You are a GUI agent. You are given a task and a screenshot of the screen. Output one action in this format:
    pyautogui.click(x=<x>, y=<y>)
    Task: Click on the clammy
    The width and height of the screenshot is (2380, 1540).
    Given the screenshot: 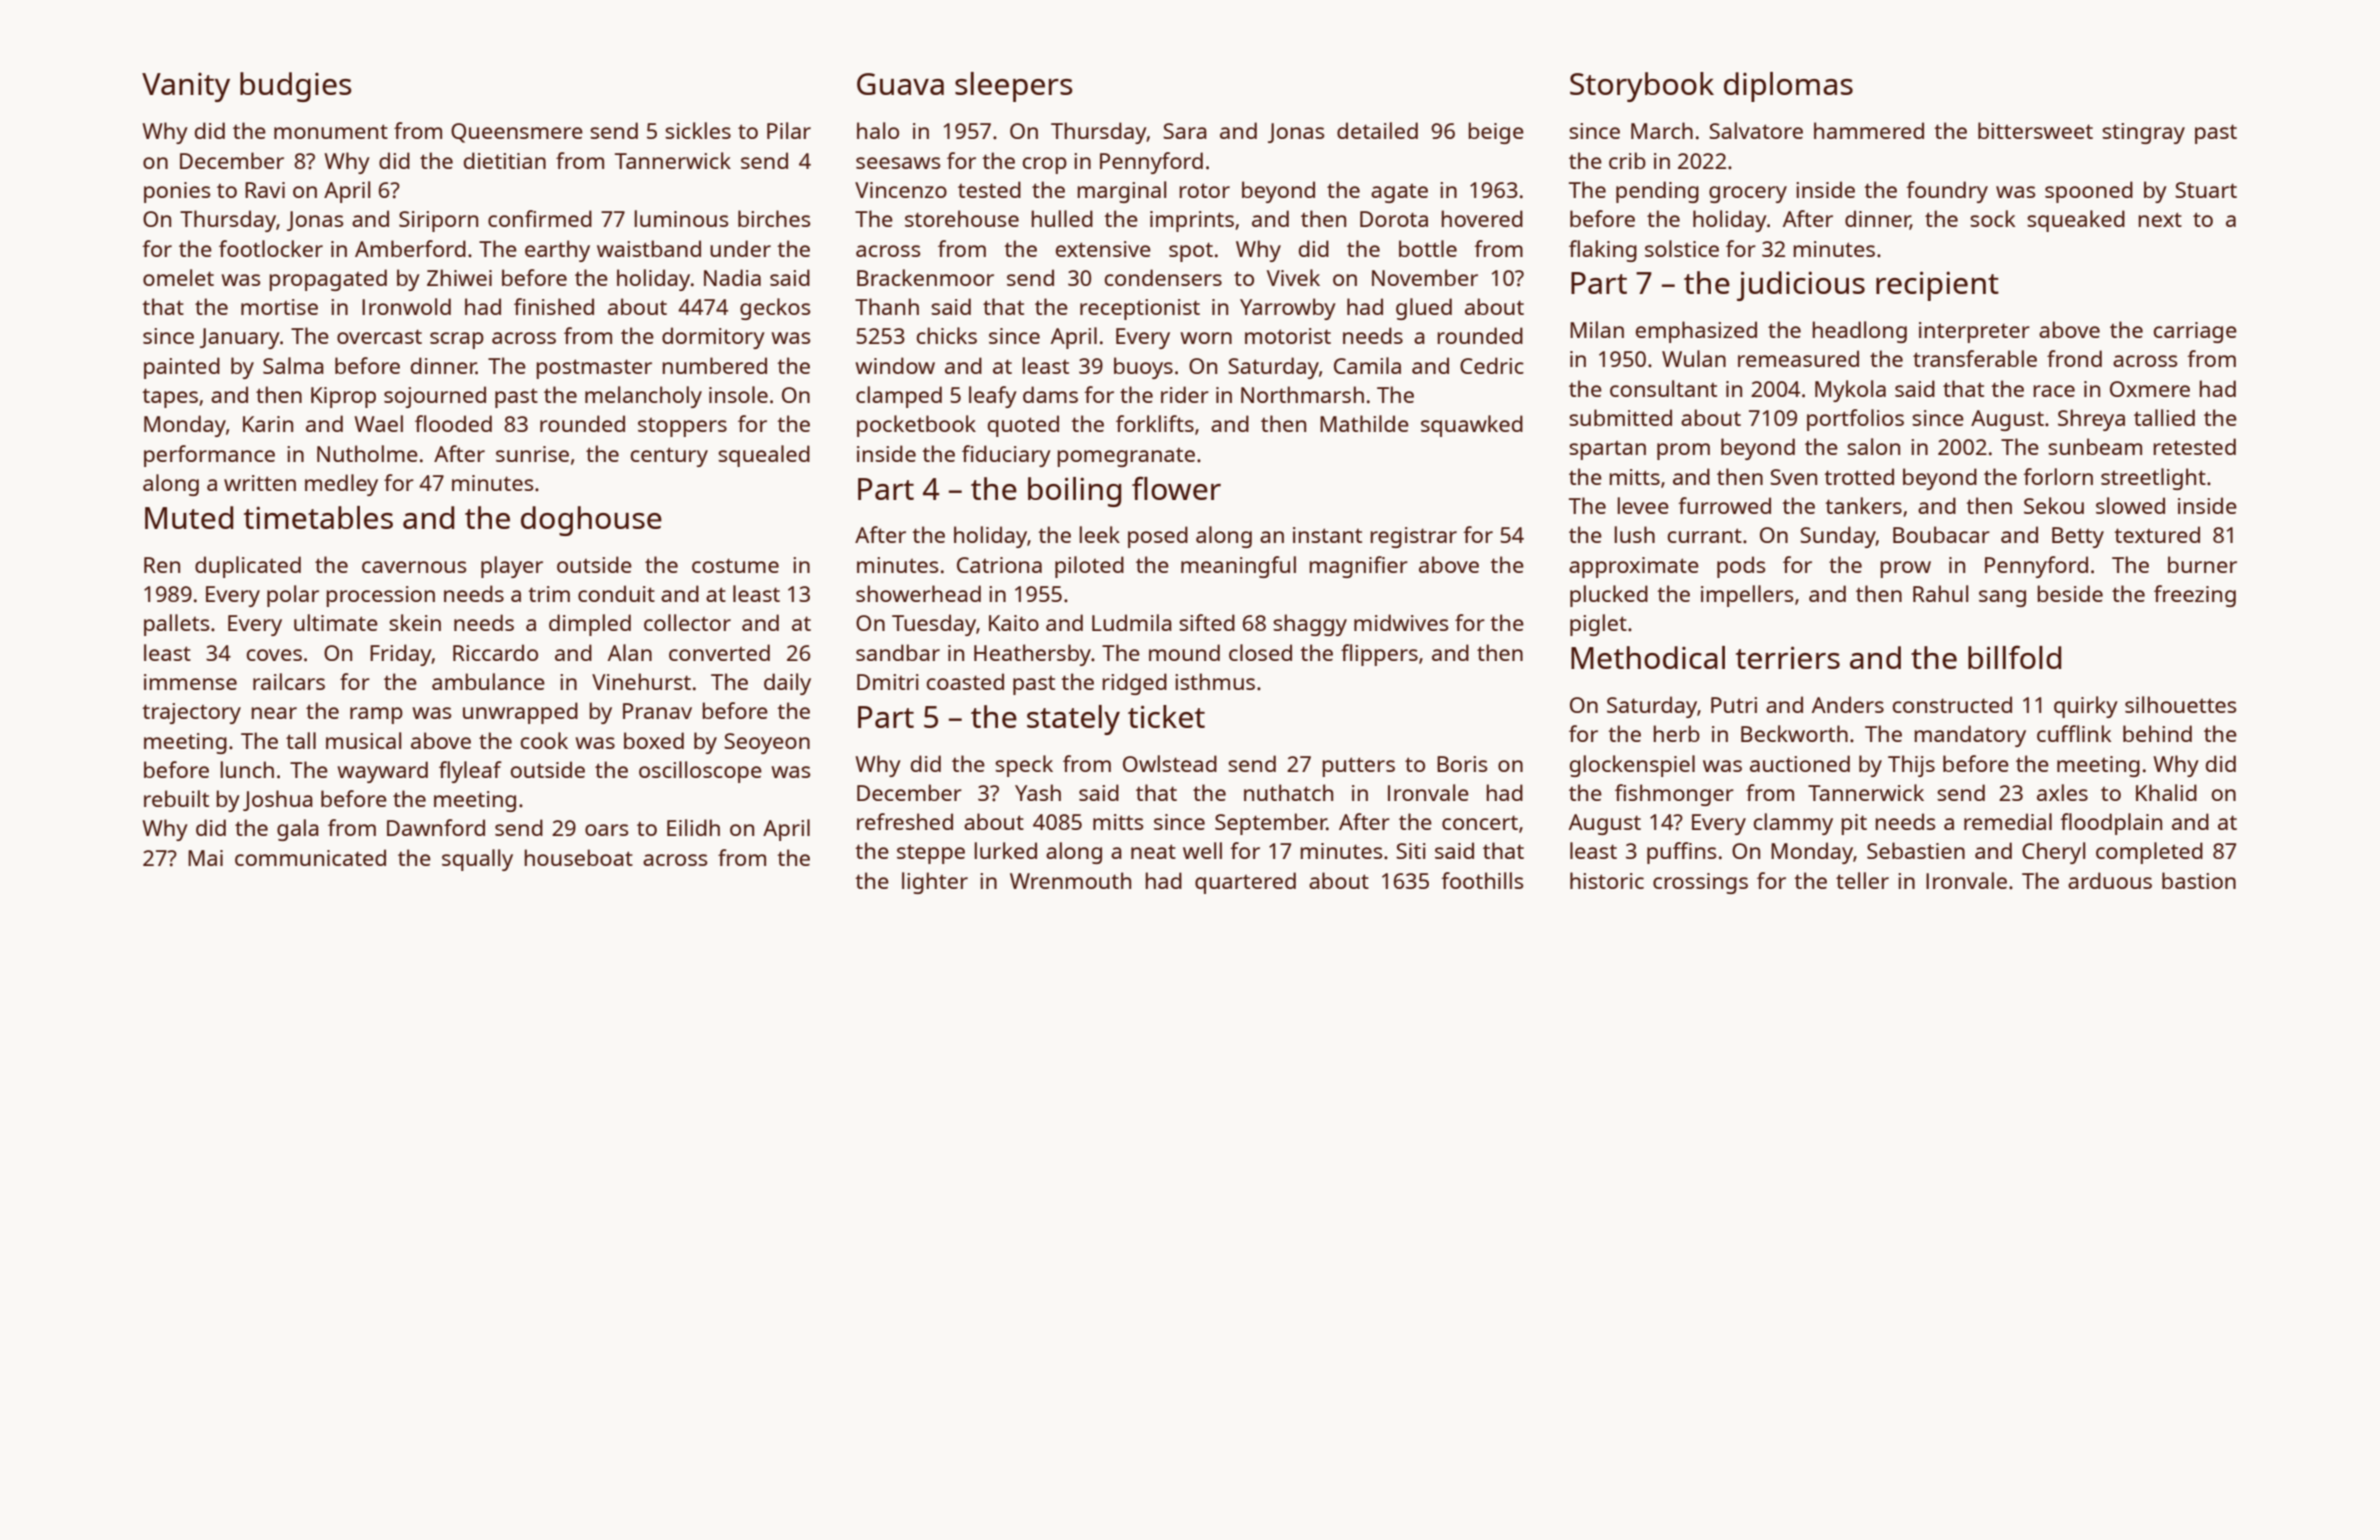 What is the action you would take?
    pyautogui.click(x=1793, y=824)
